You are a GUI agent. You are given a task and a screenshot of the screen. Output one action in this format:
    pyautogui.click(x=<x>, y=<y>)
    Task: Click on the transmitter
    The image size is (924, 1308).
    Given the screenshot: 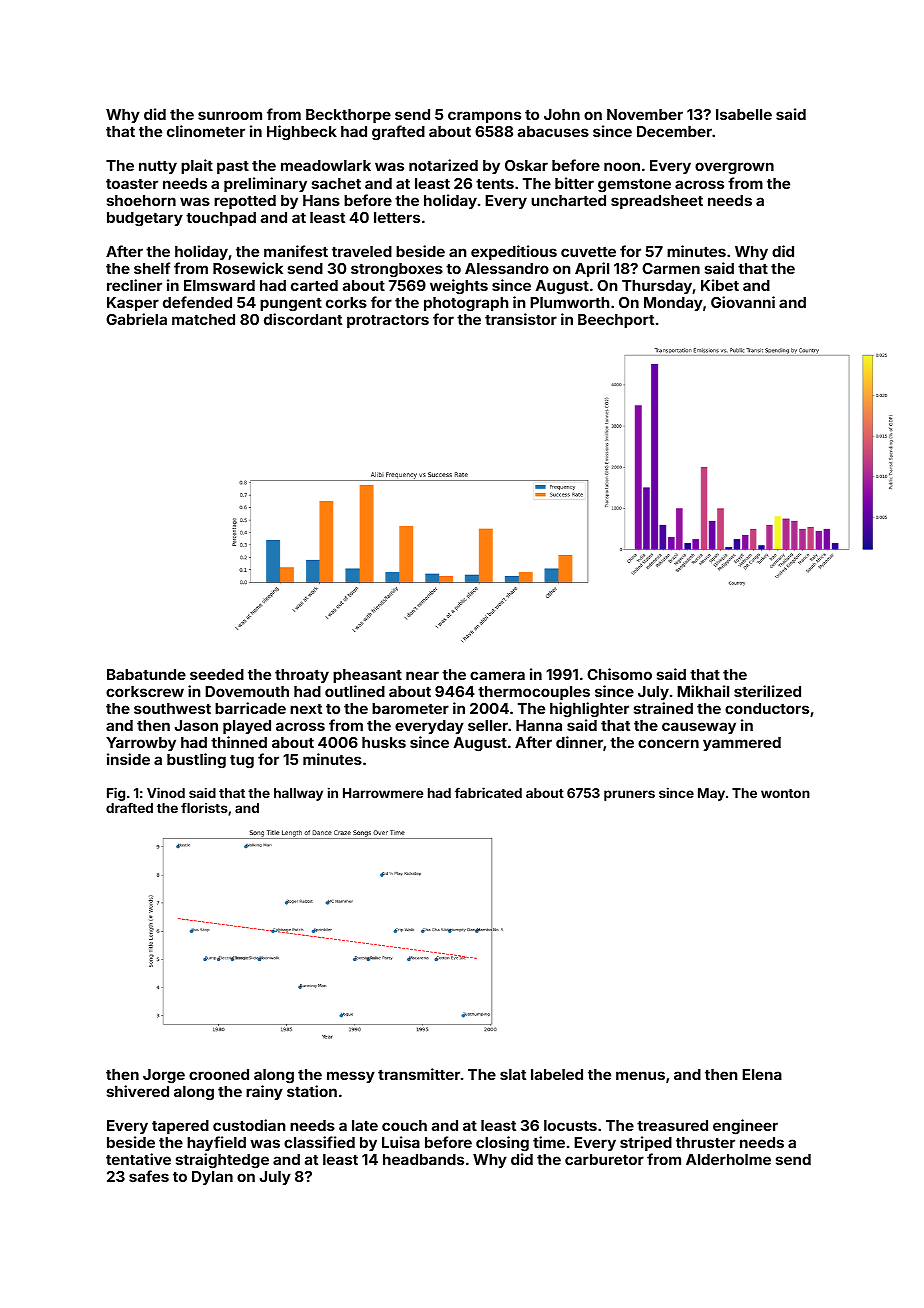 What is the action you would take?
    pyautogui.click(x=419, y=1074)
